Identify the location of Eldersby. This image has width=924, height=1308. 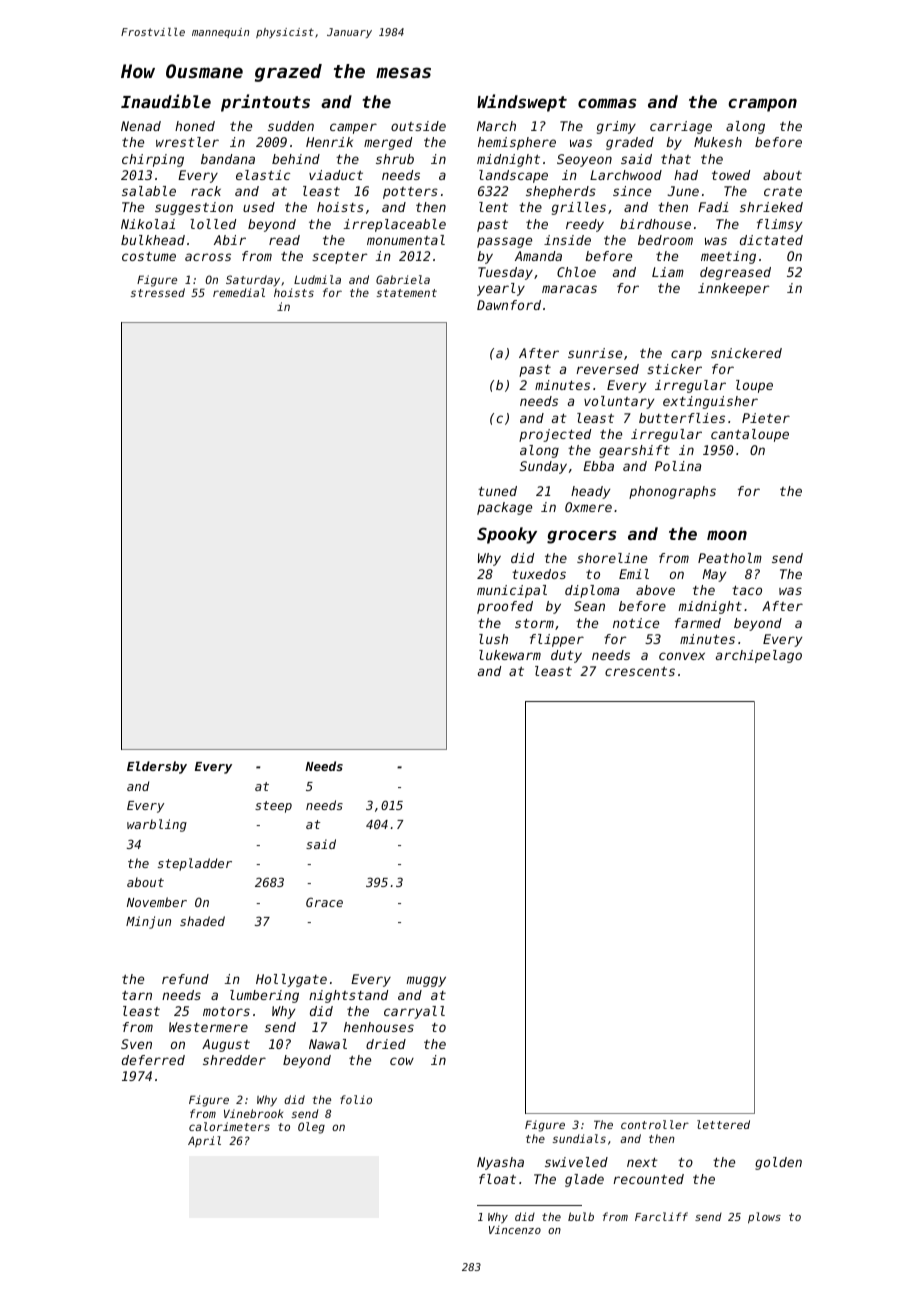
(157, 767).
